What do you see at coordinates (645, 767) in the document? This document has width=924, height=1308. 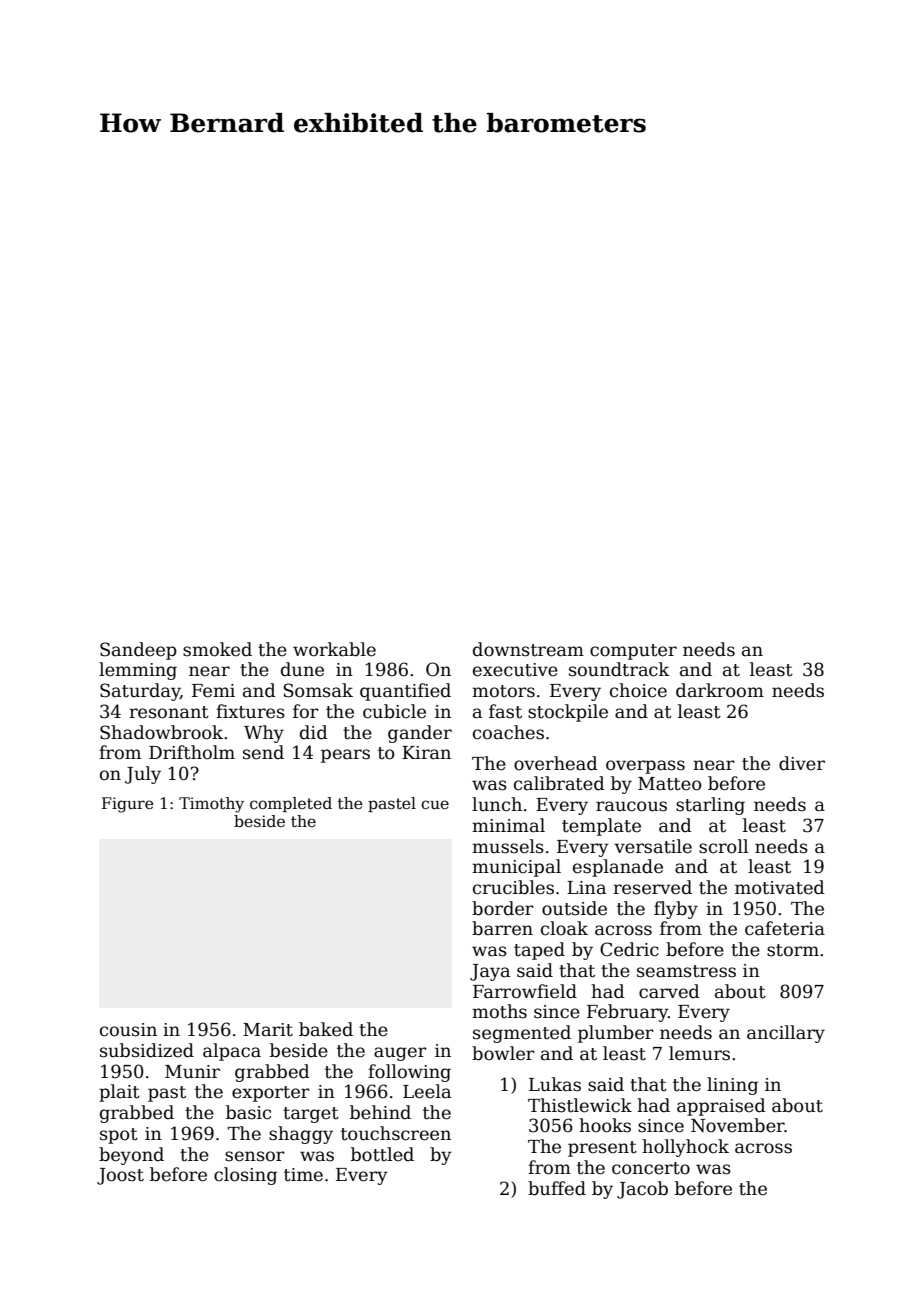 I see `overpass` at bounding box center [645, 767].
